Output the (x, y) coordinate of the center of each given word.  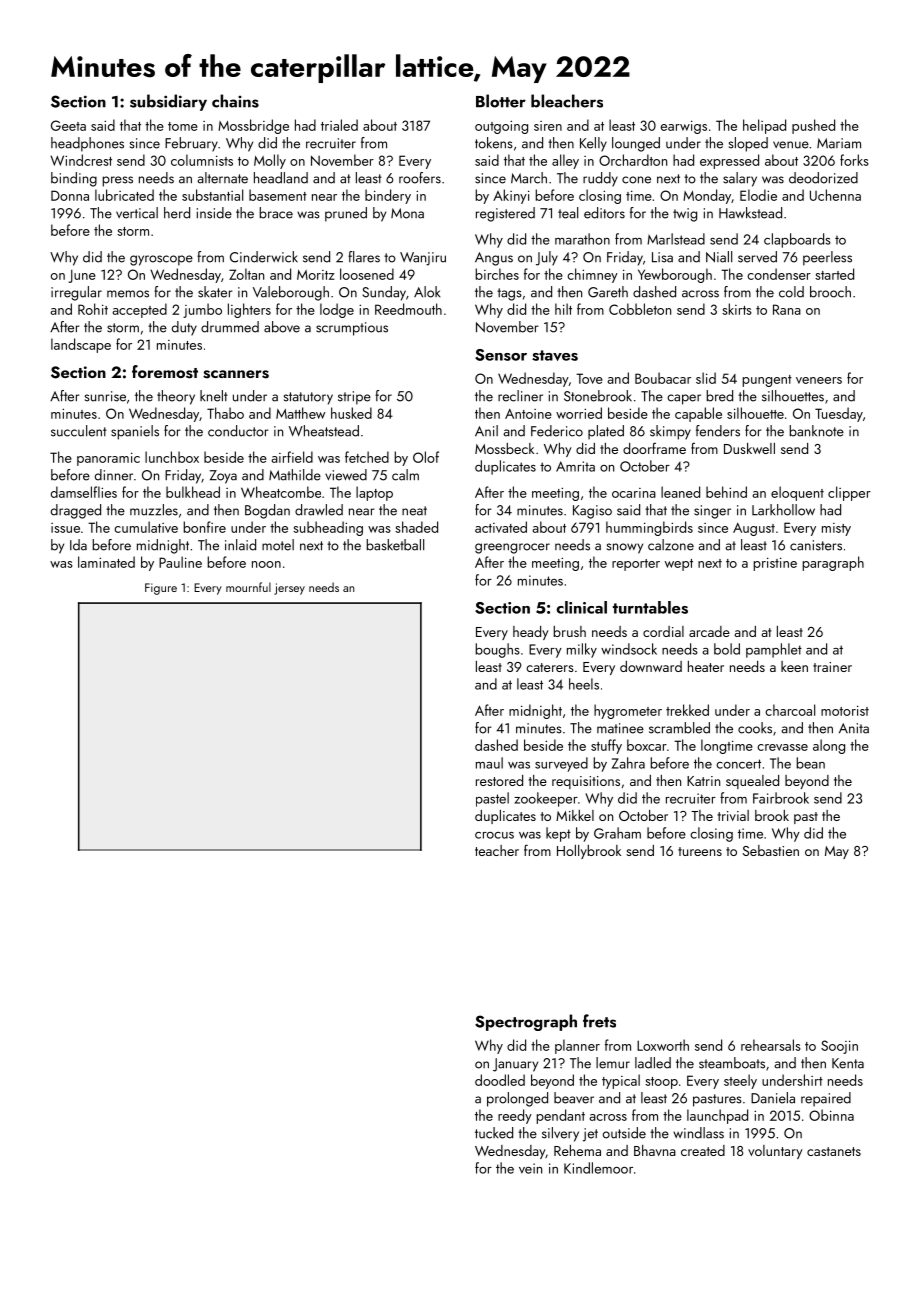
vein (530, 1168)
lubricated (124, 195)
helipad (764, 126)
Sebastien (771, 850)
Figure (161, 589)
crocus (494, 835)
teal (568, 213)
